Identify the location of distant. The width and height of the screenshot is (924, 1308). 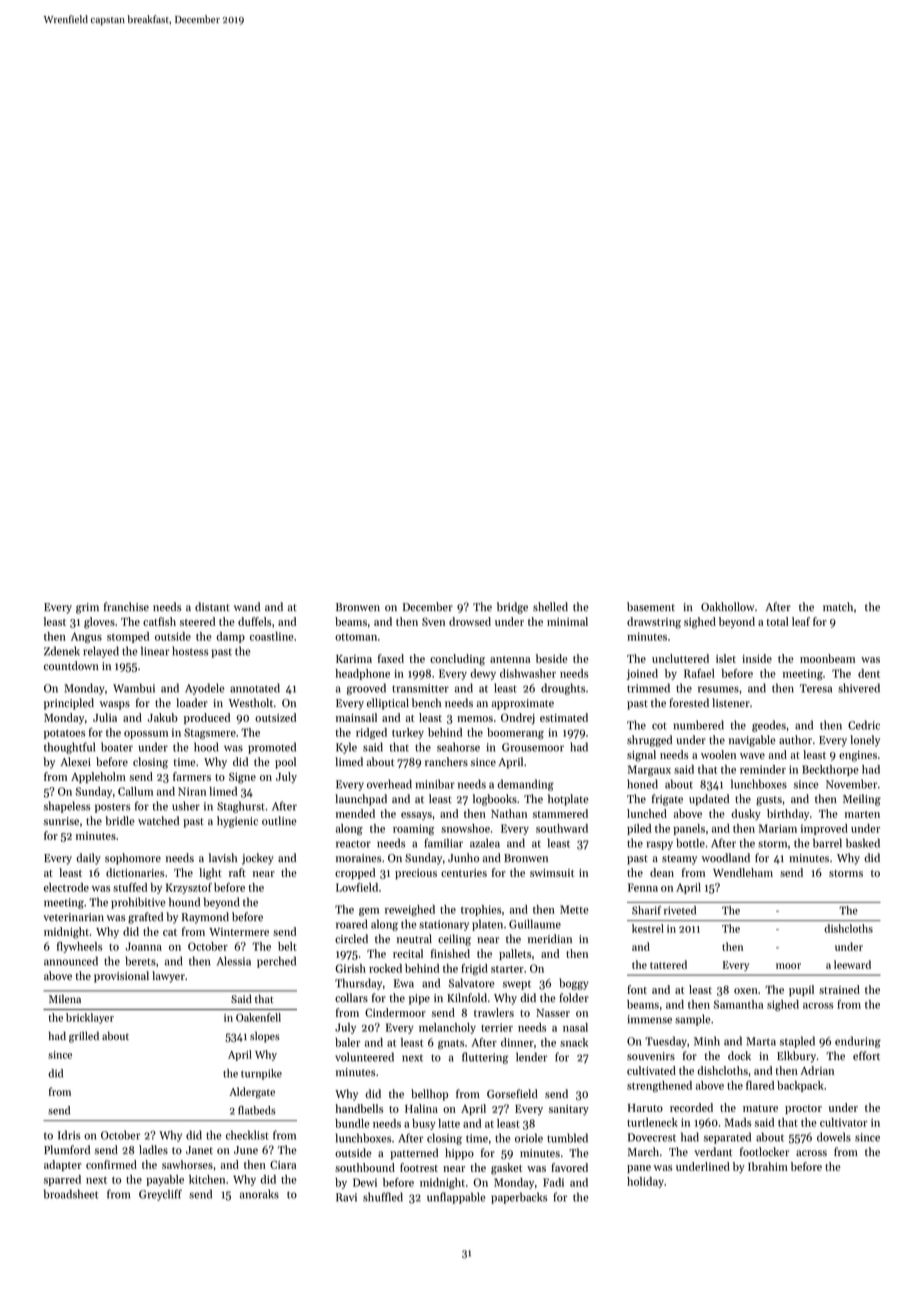
(212, 606).
